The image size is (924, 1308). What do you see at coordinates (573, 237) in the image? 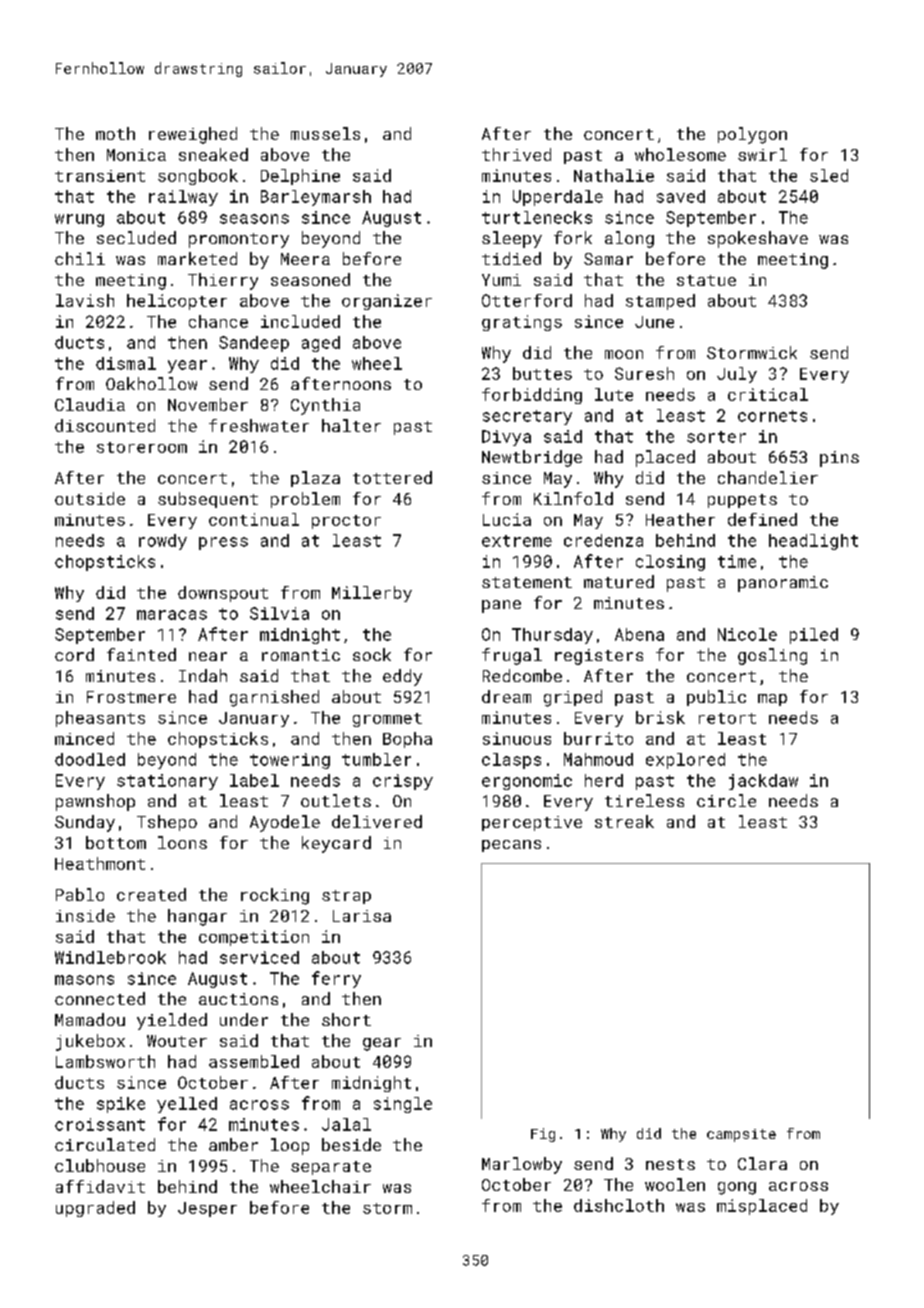
I see `fork` at bounding box center [573, 237].
